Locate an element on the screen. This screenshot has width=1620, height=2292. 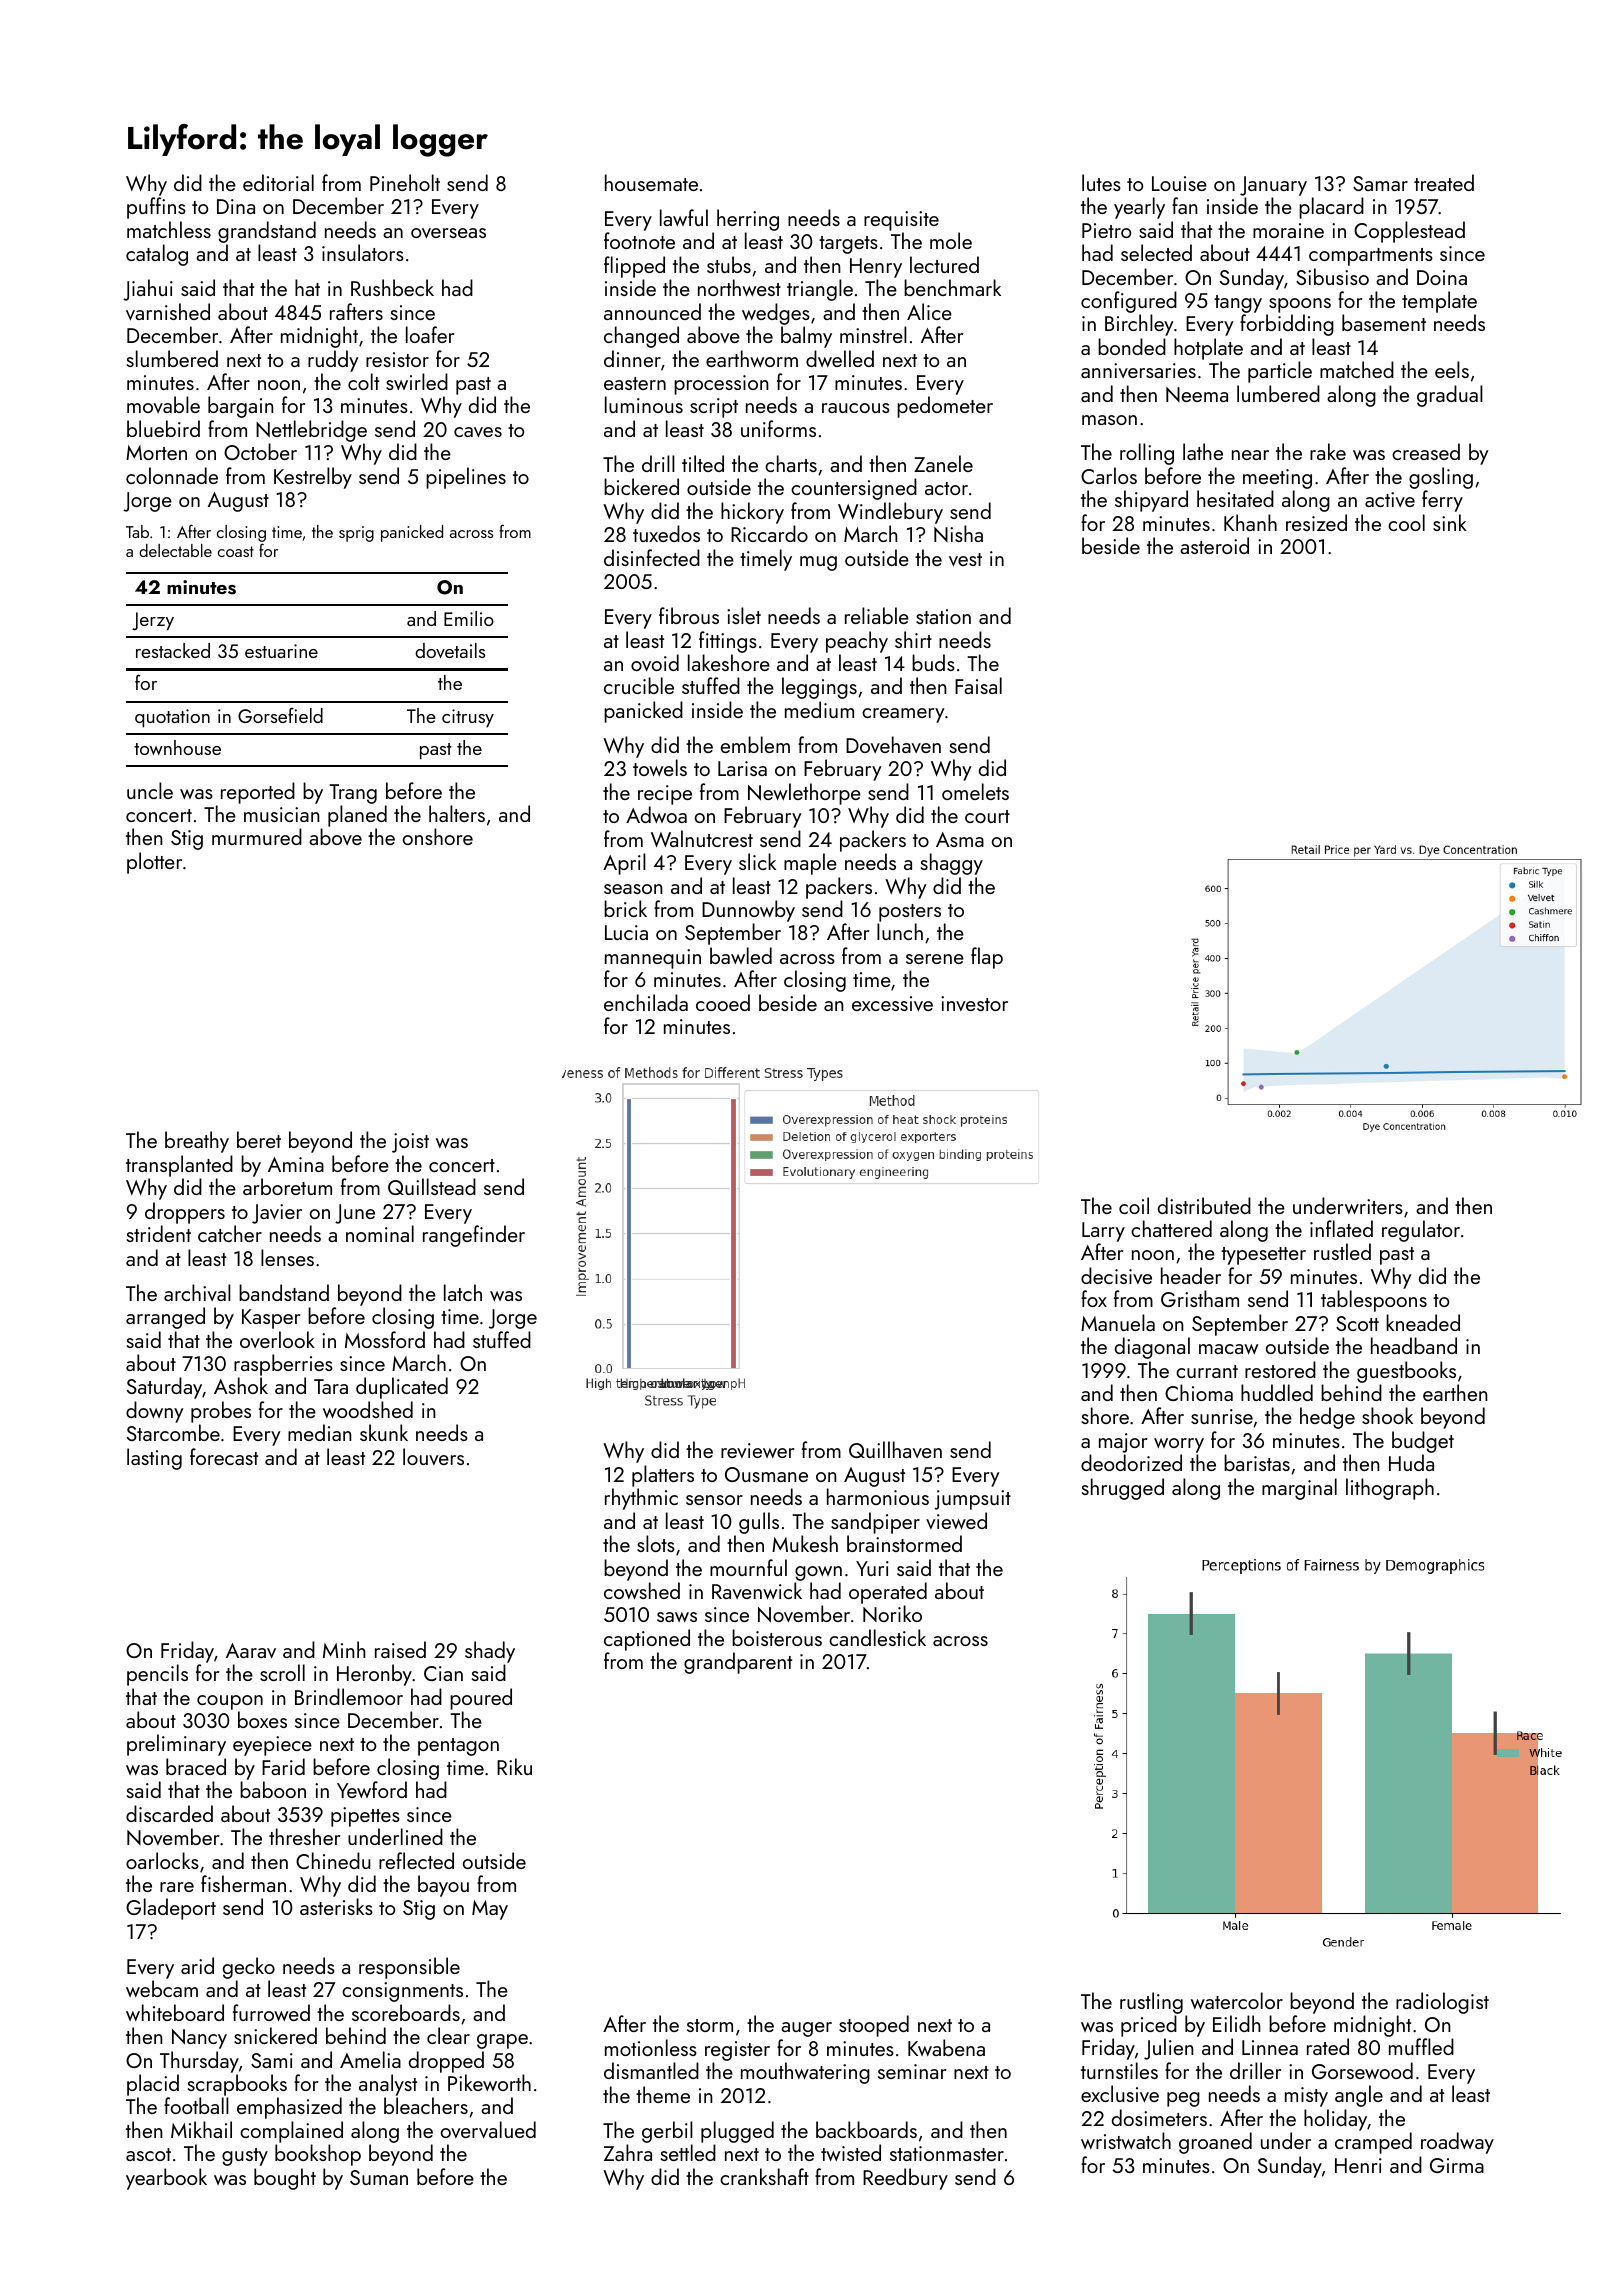
eyepiece is located at coordinates (272, 1746).
